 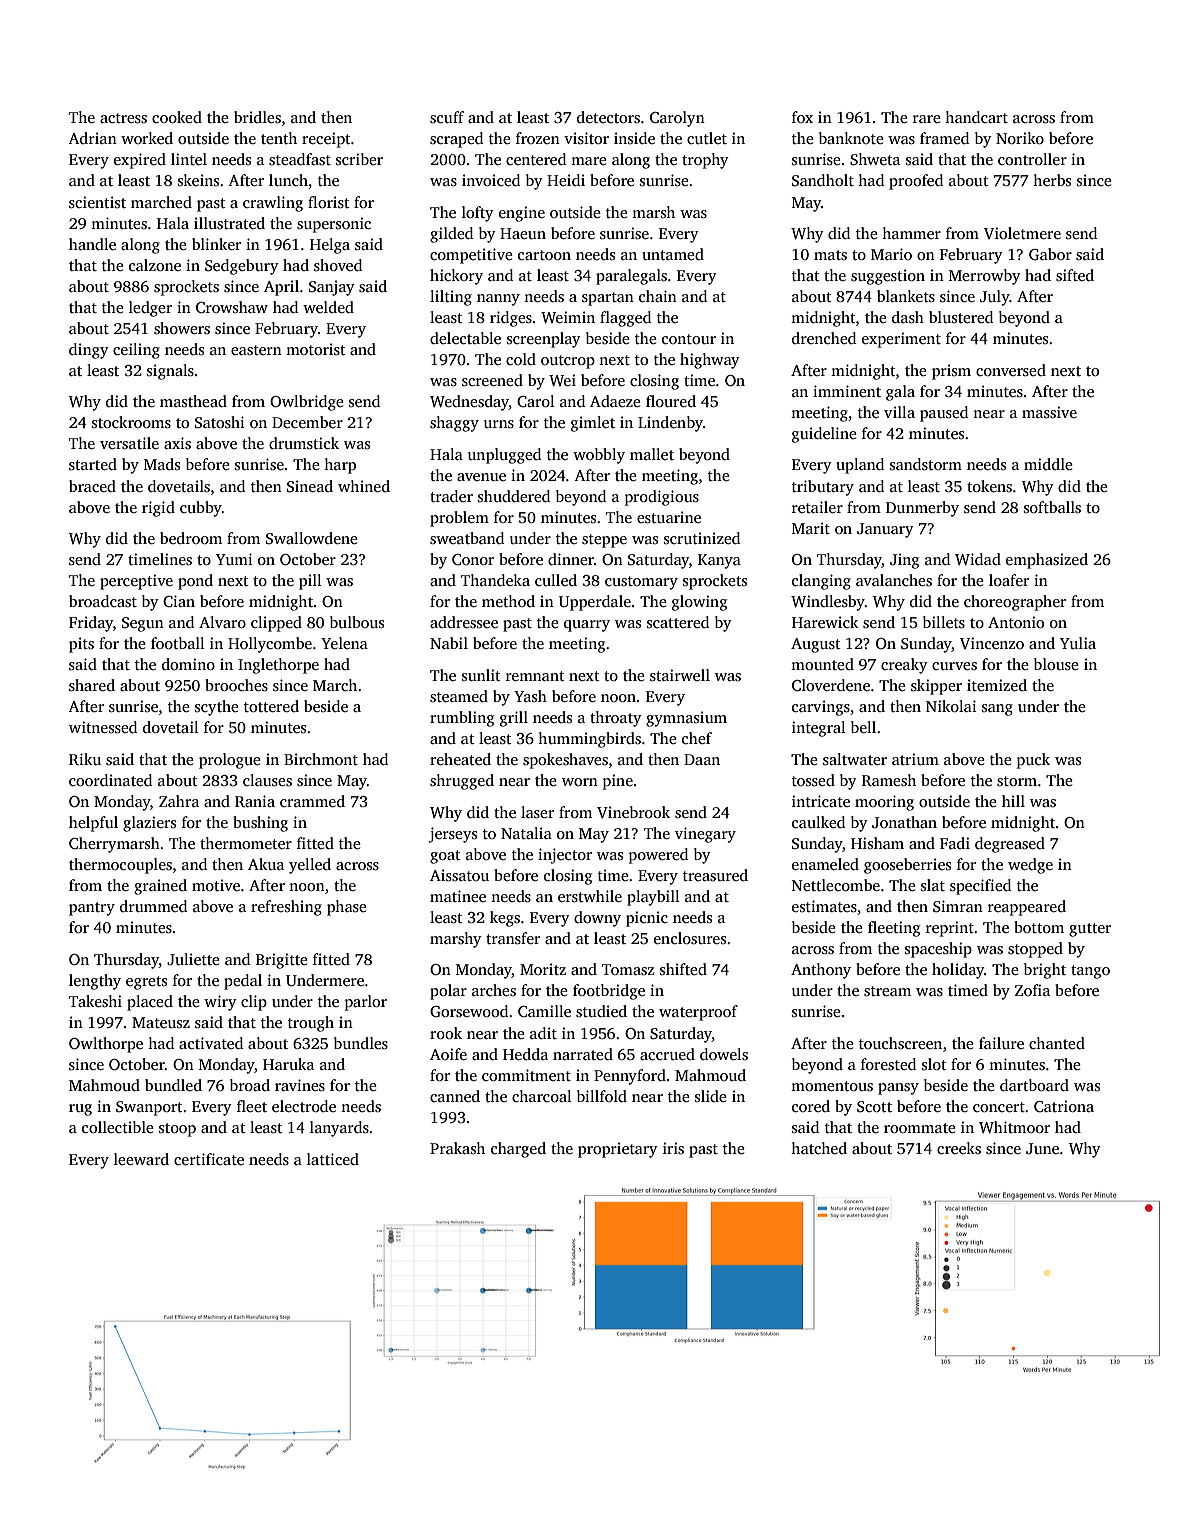 What do you see at coordinates (514, 496) in the screenshot?
I see `shuddered` at bounding box center [514, 496].
